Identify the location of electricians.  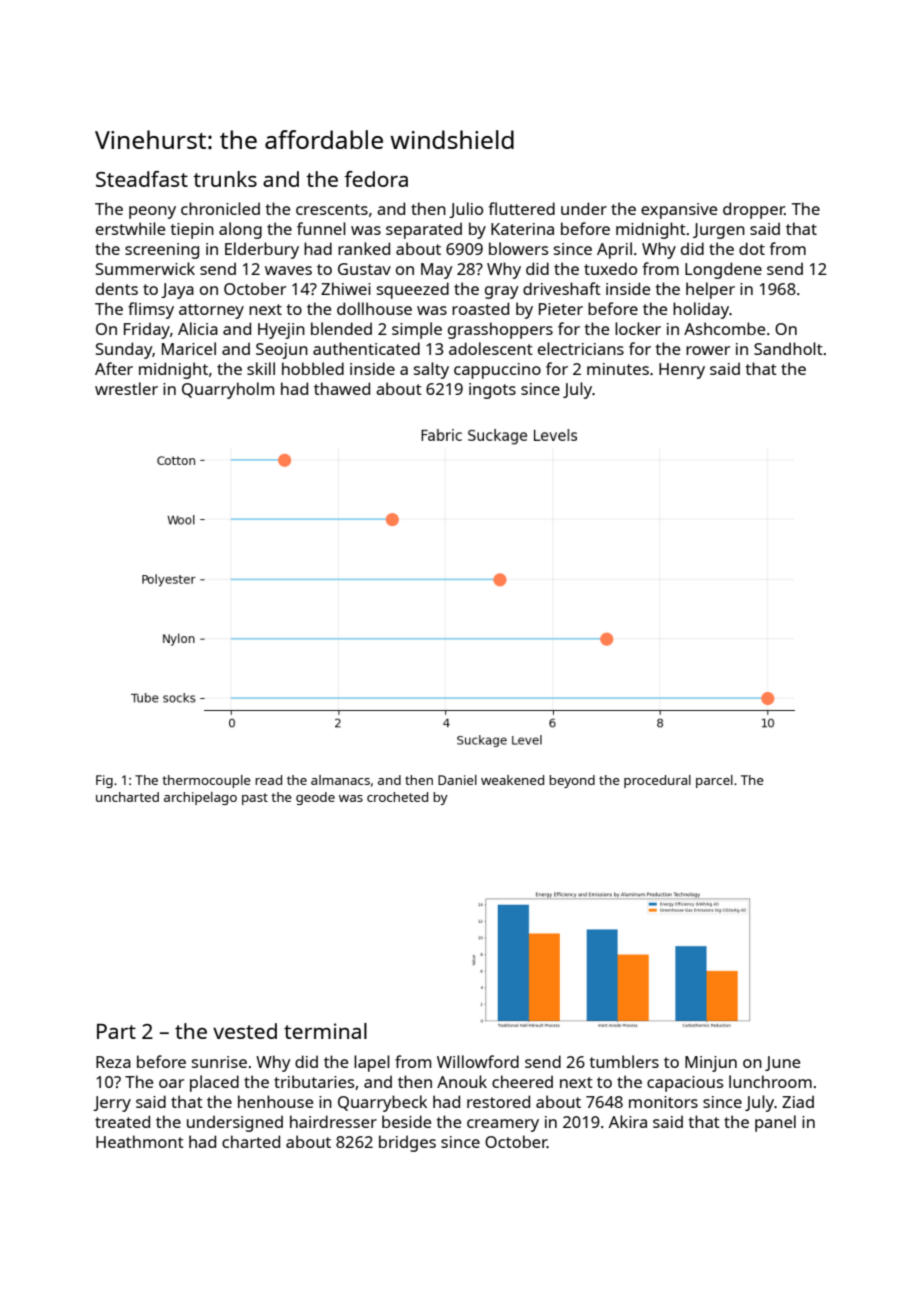
(581, 348).
